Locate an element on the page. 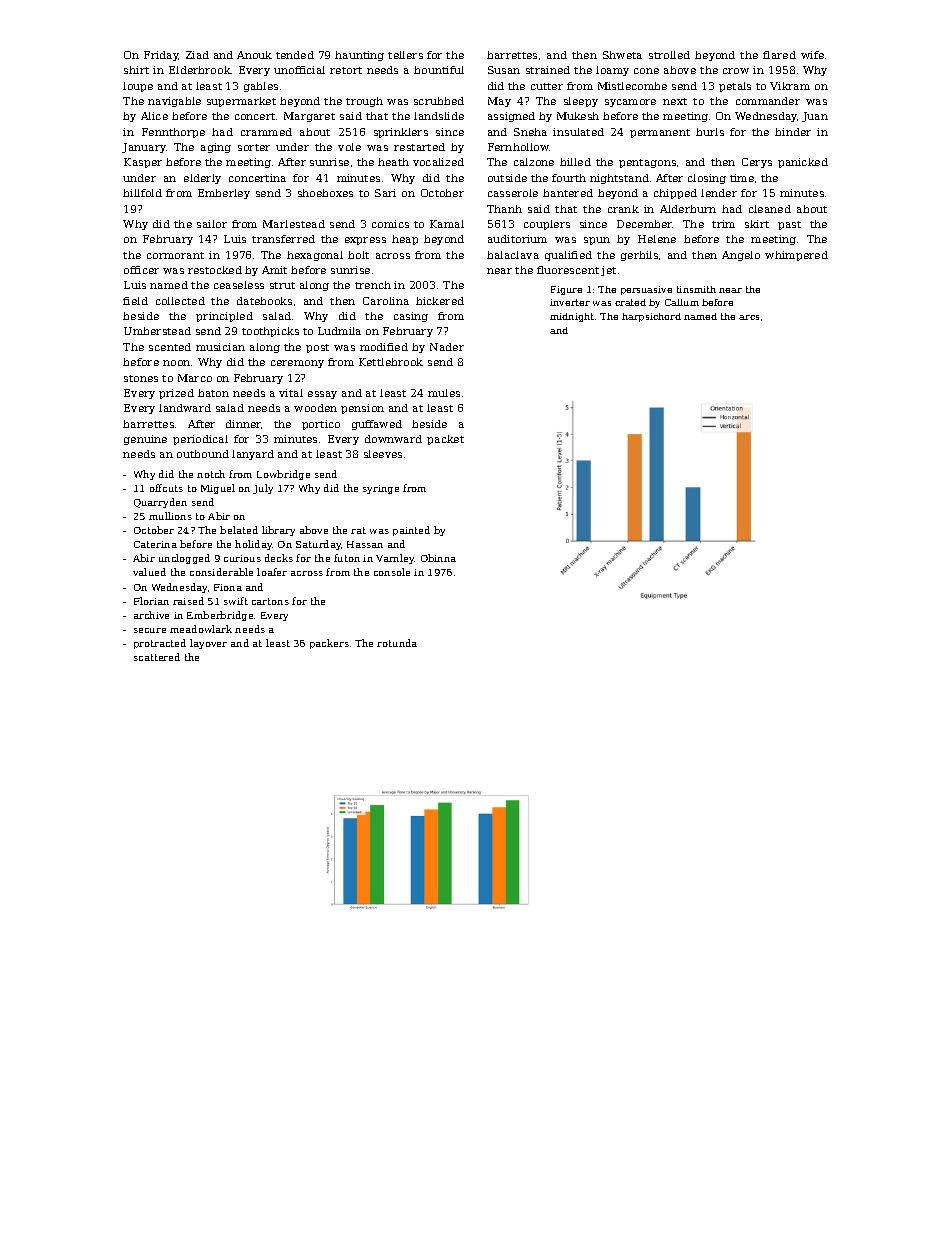 This image has height=1233, width=952. tellers is located at coordinates (405, 55).
